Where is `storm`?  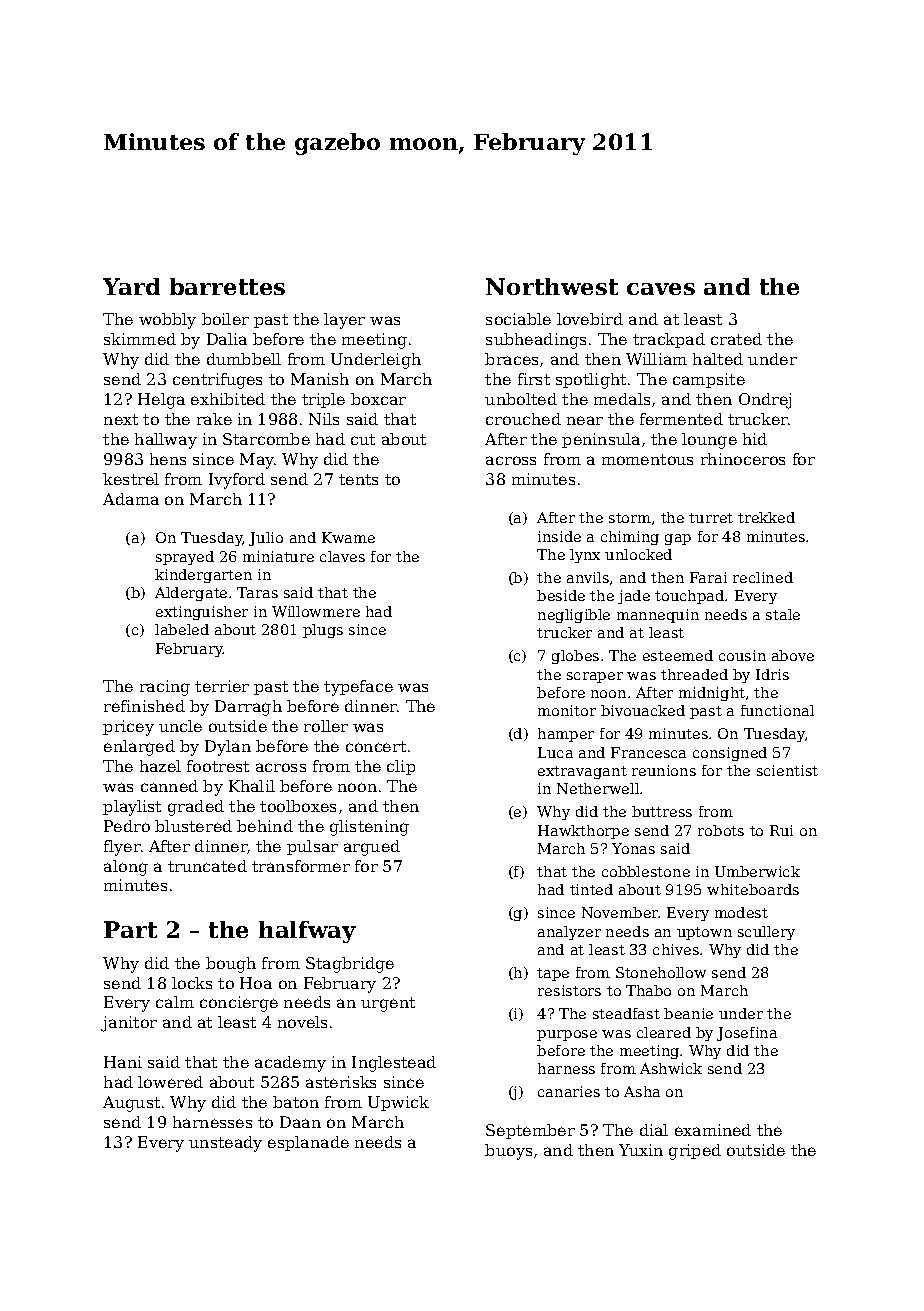 storm is located at coordinates (630, 518).
